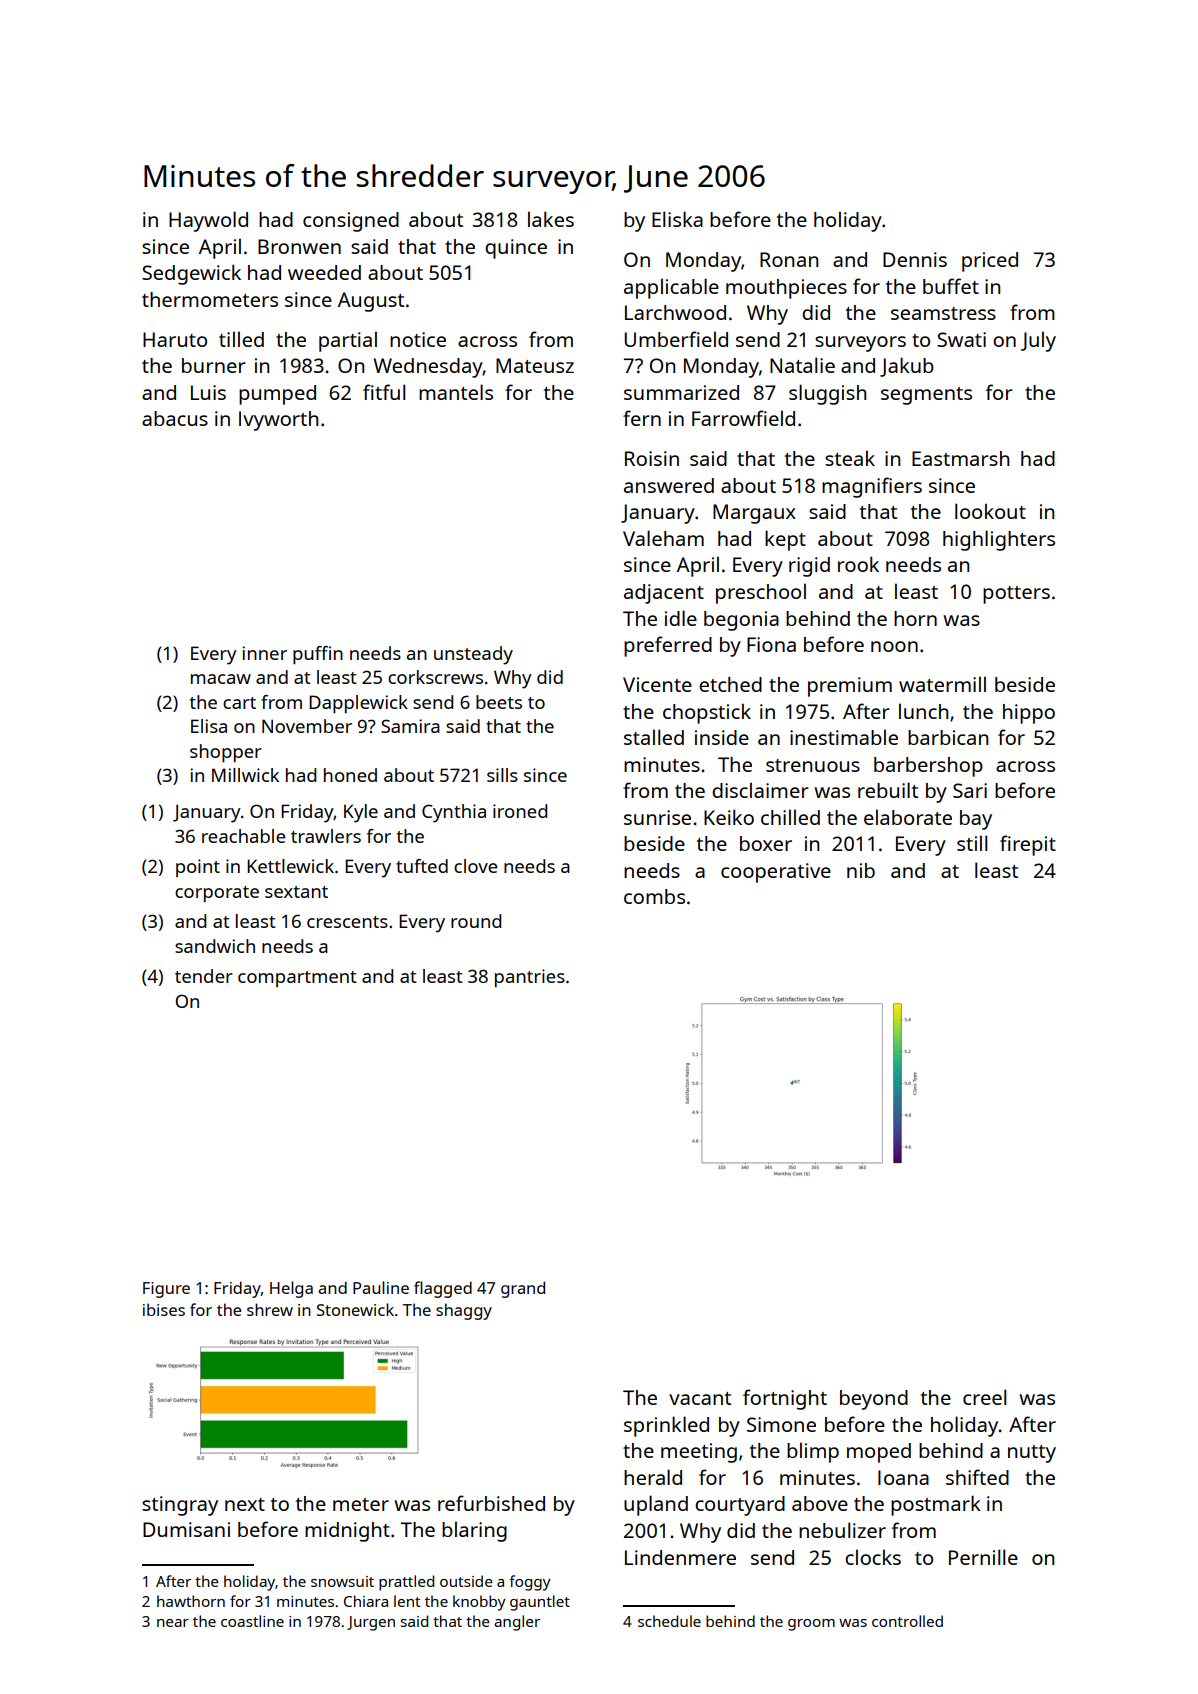 The image size is (1198, 1694). What do you see at coordinates (961, 339) in the image?
I see `Swati` at bounding box center [961, 339].
